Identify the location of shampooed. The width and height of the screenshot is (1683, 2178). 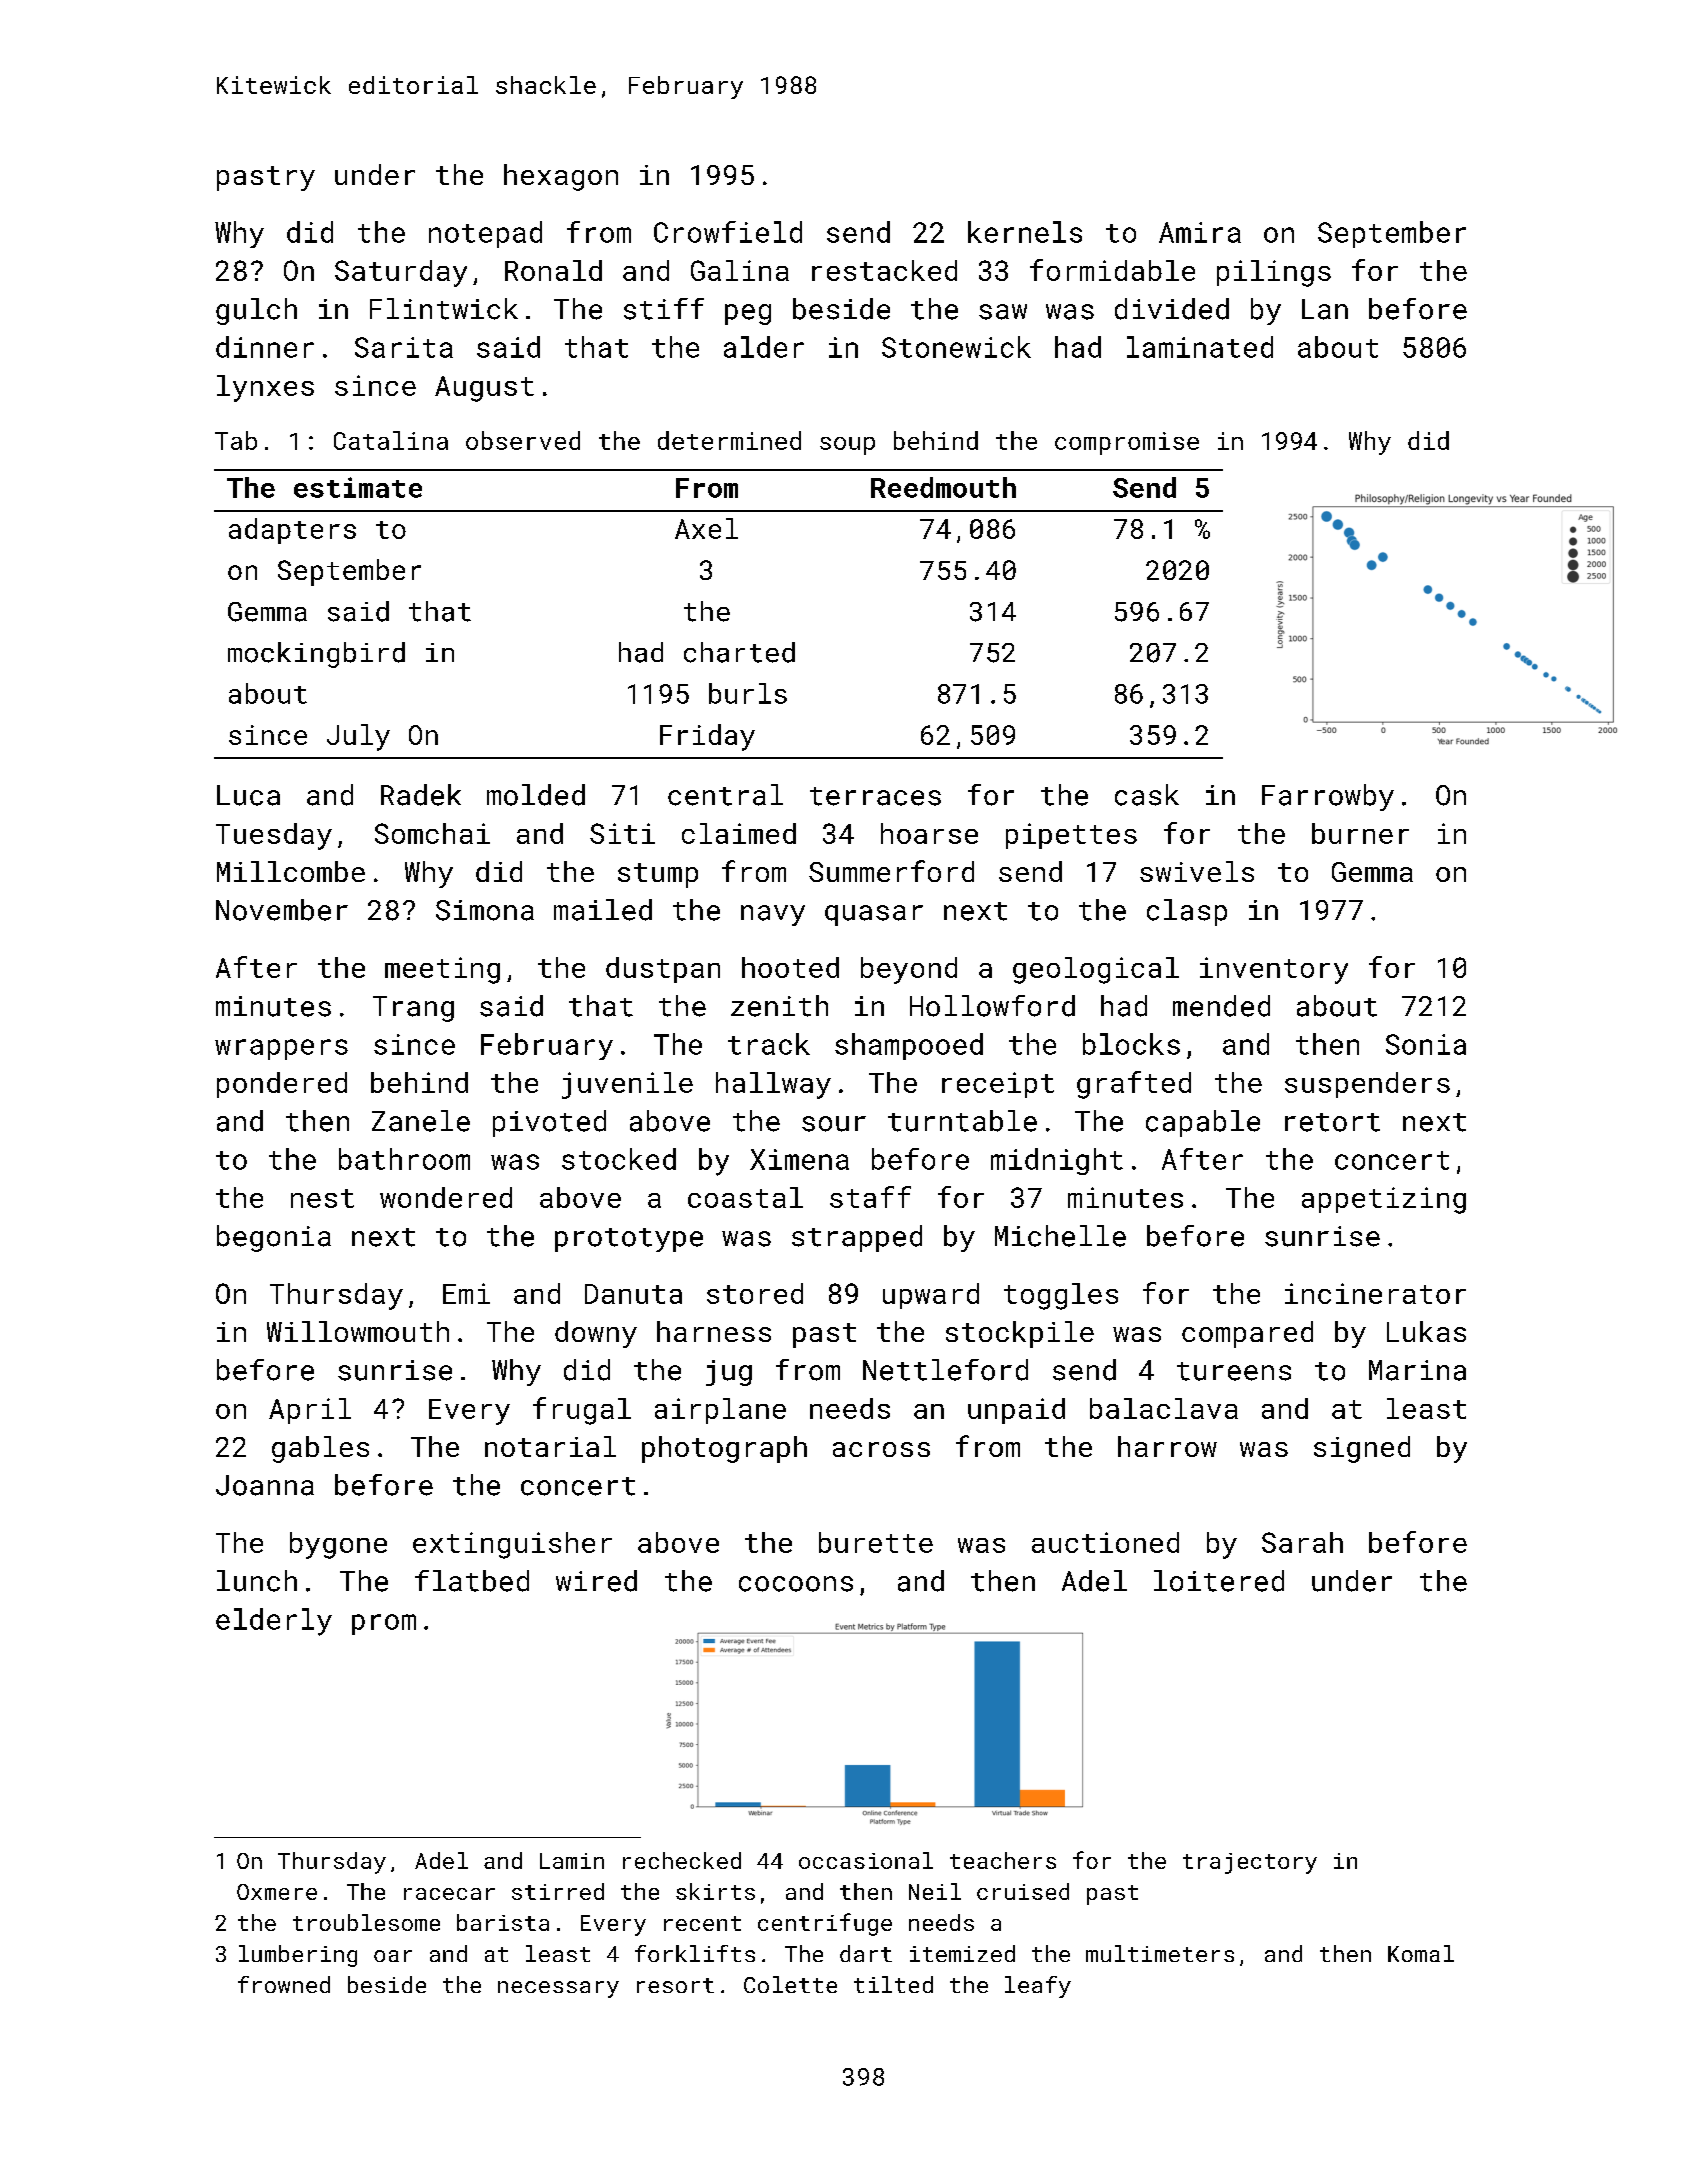
(909, 1046).
